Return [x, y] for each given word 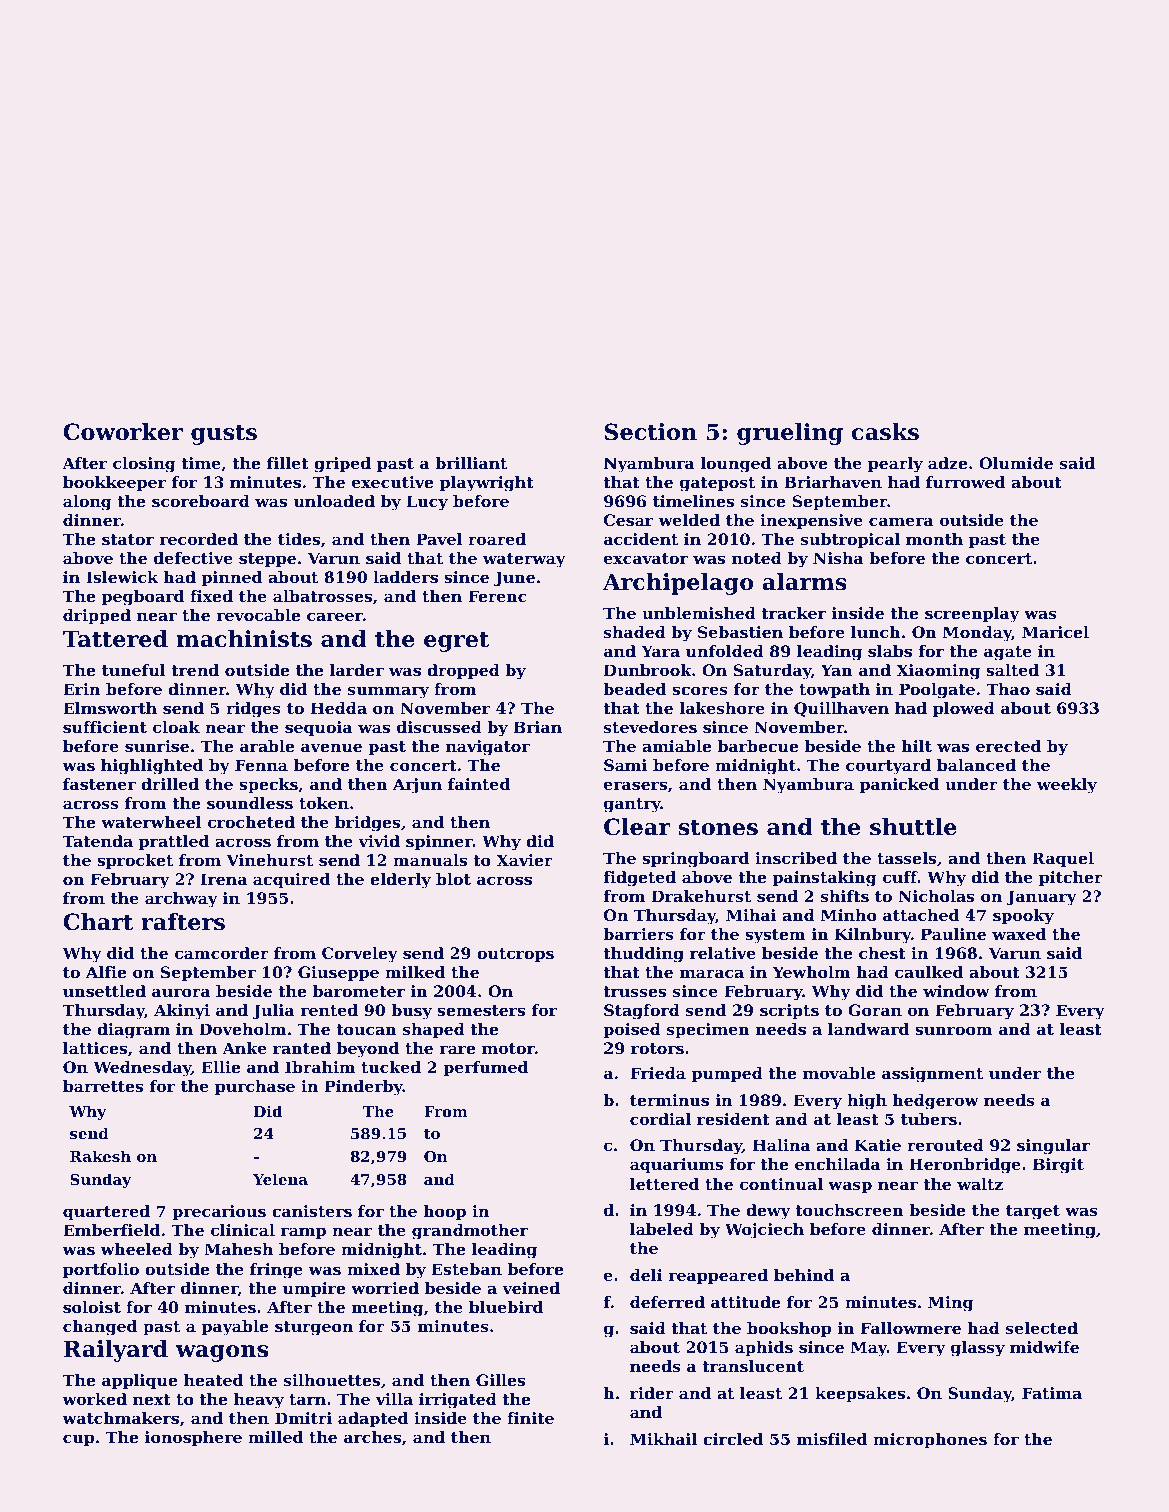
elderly [400, 881]
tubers [929, 1119]
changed [100, 1328]
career [335, 616]
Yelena [280, 1179]
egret [456, 642]
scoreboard [201, 501]
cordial [660, 1119]
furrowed [965, 482]
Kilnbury [873, 936]
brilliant [471, 463]
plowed [964, 710]
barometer [359, 991]
